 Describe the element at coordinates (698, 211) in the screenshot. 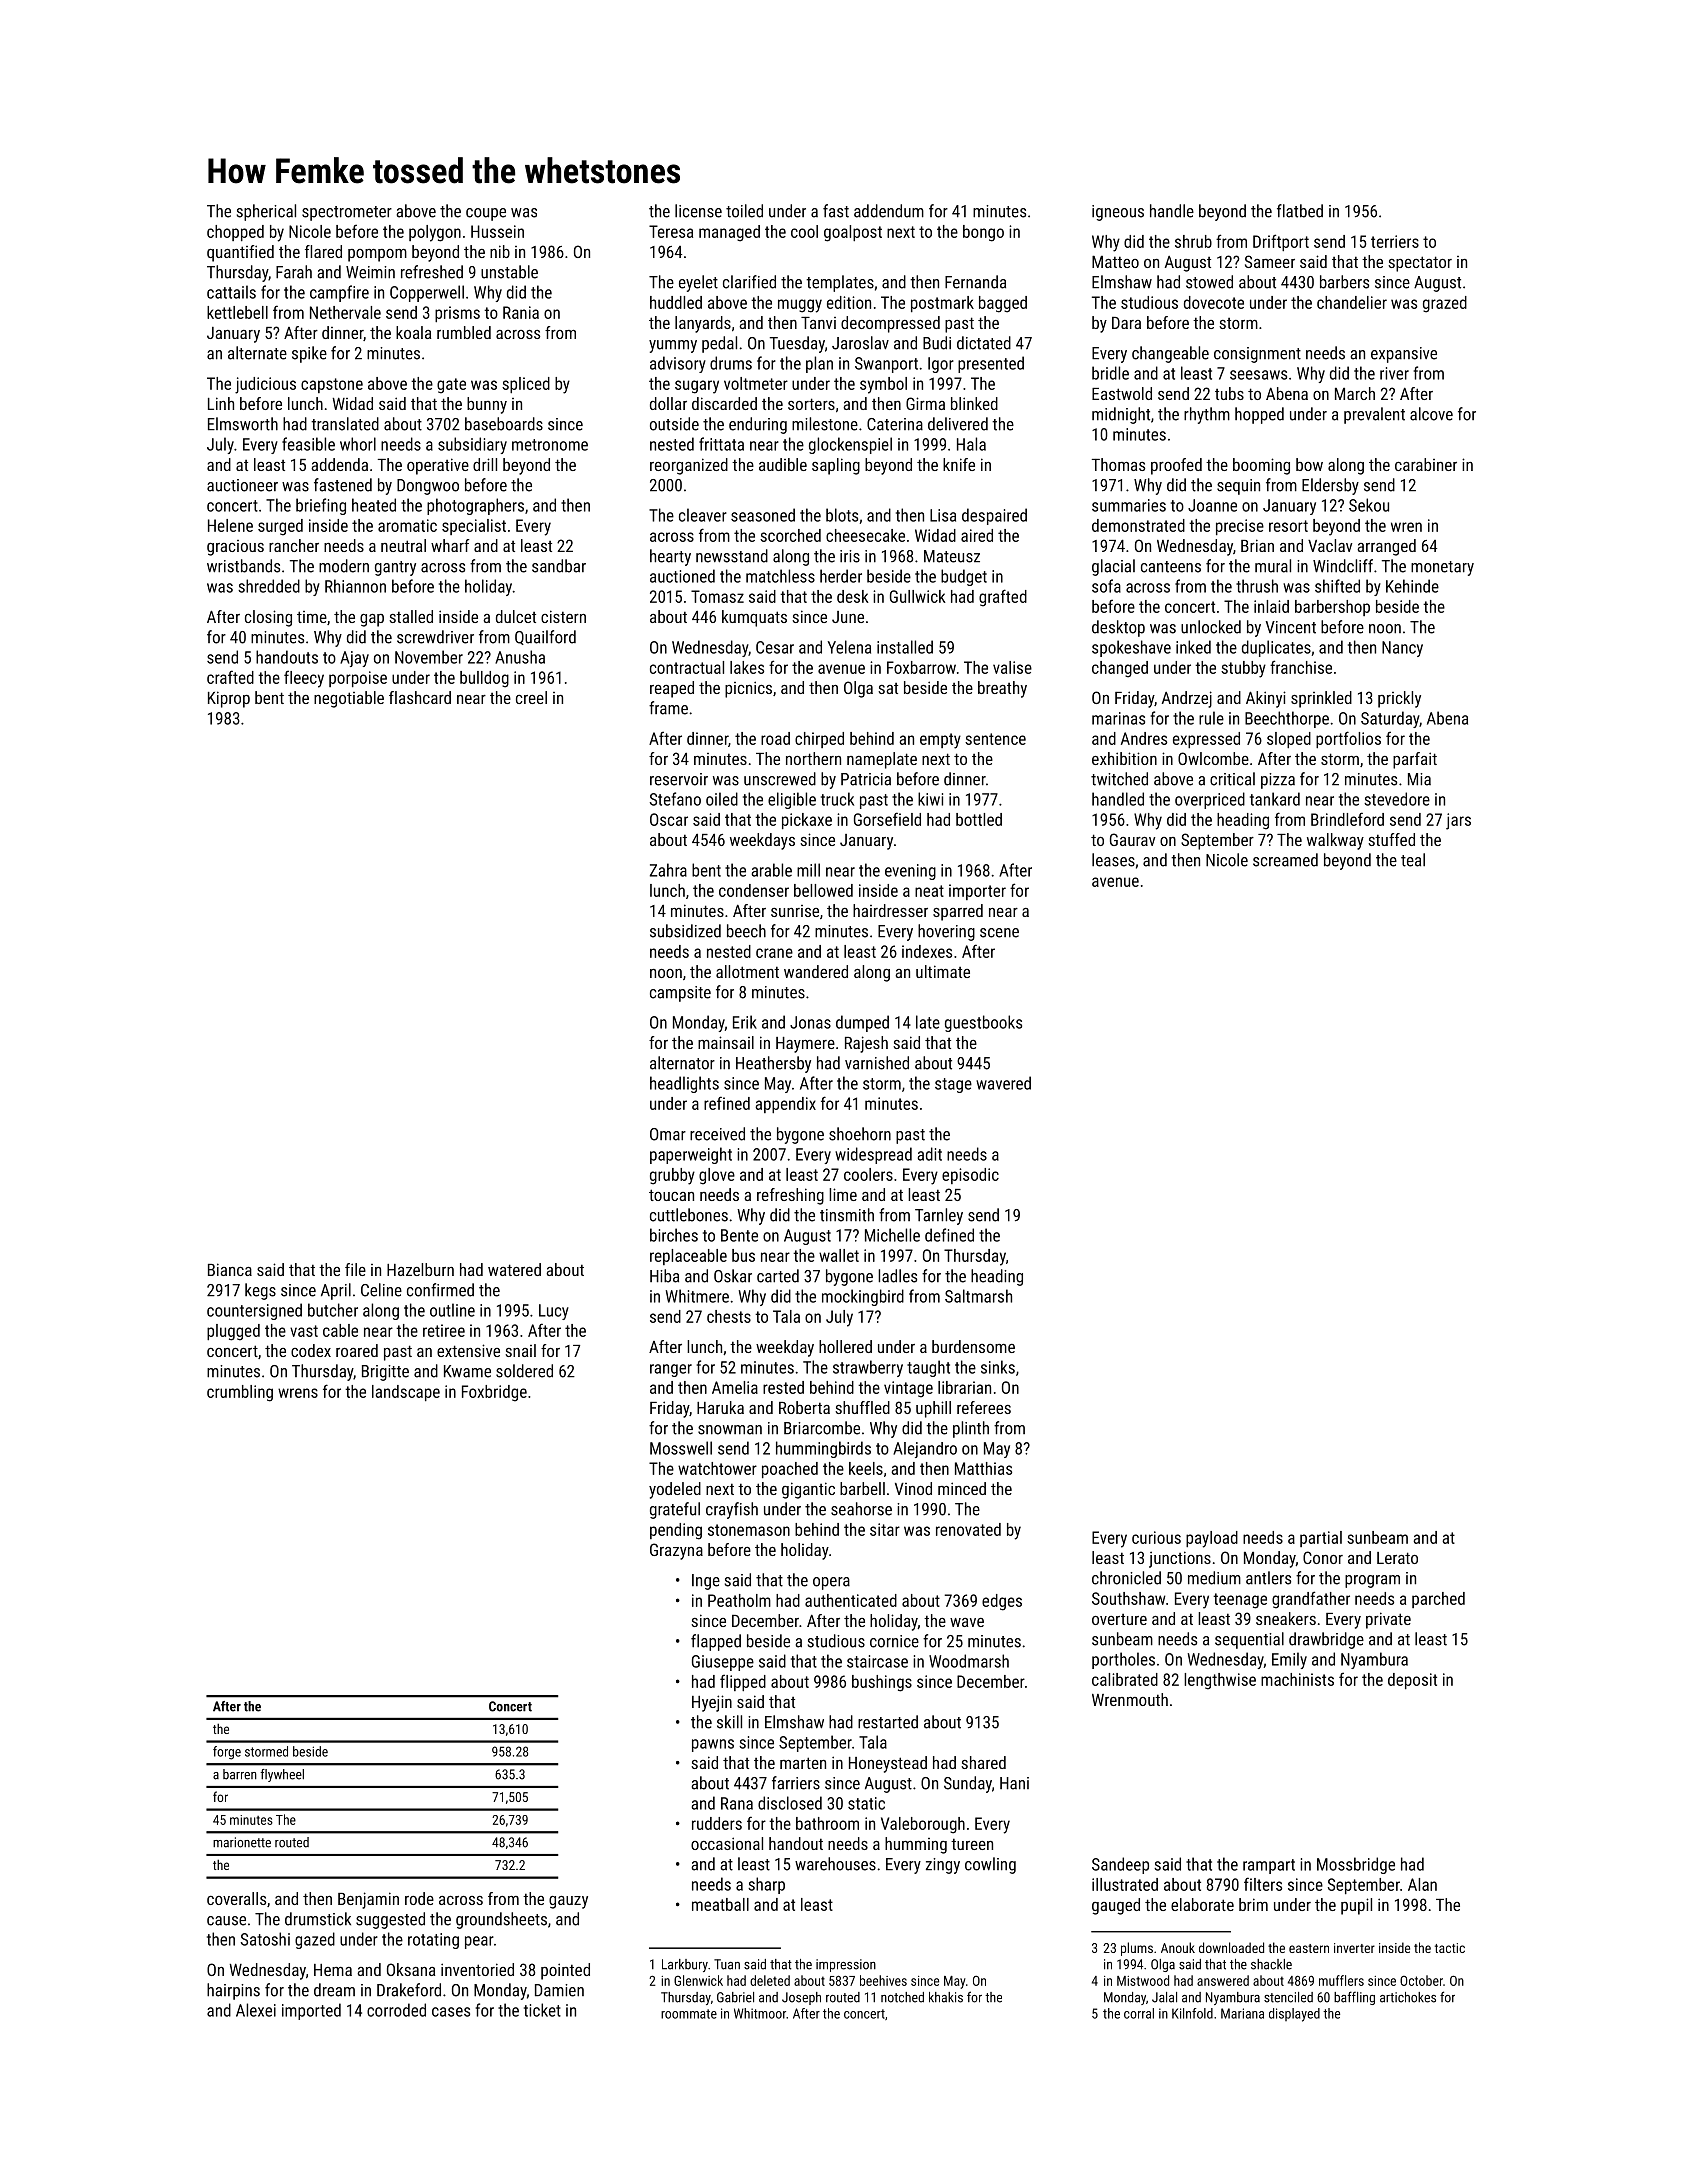

I see `license` at that location.
